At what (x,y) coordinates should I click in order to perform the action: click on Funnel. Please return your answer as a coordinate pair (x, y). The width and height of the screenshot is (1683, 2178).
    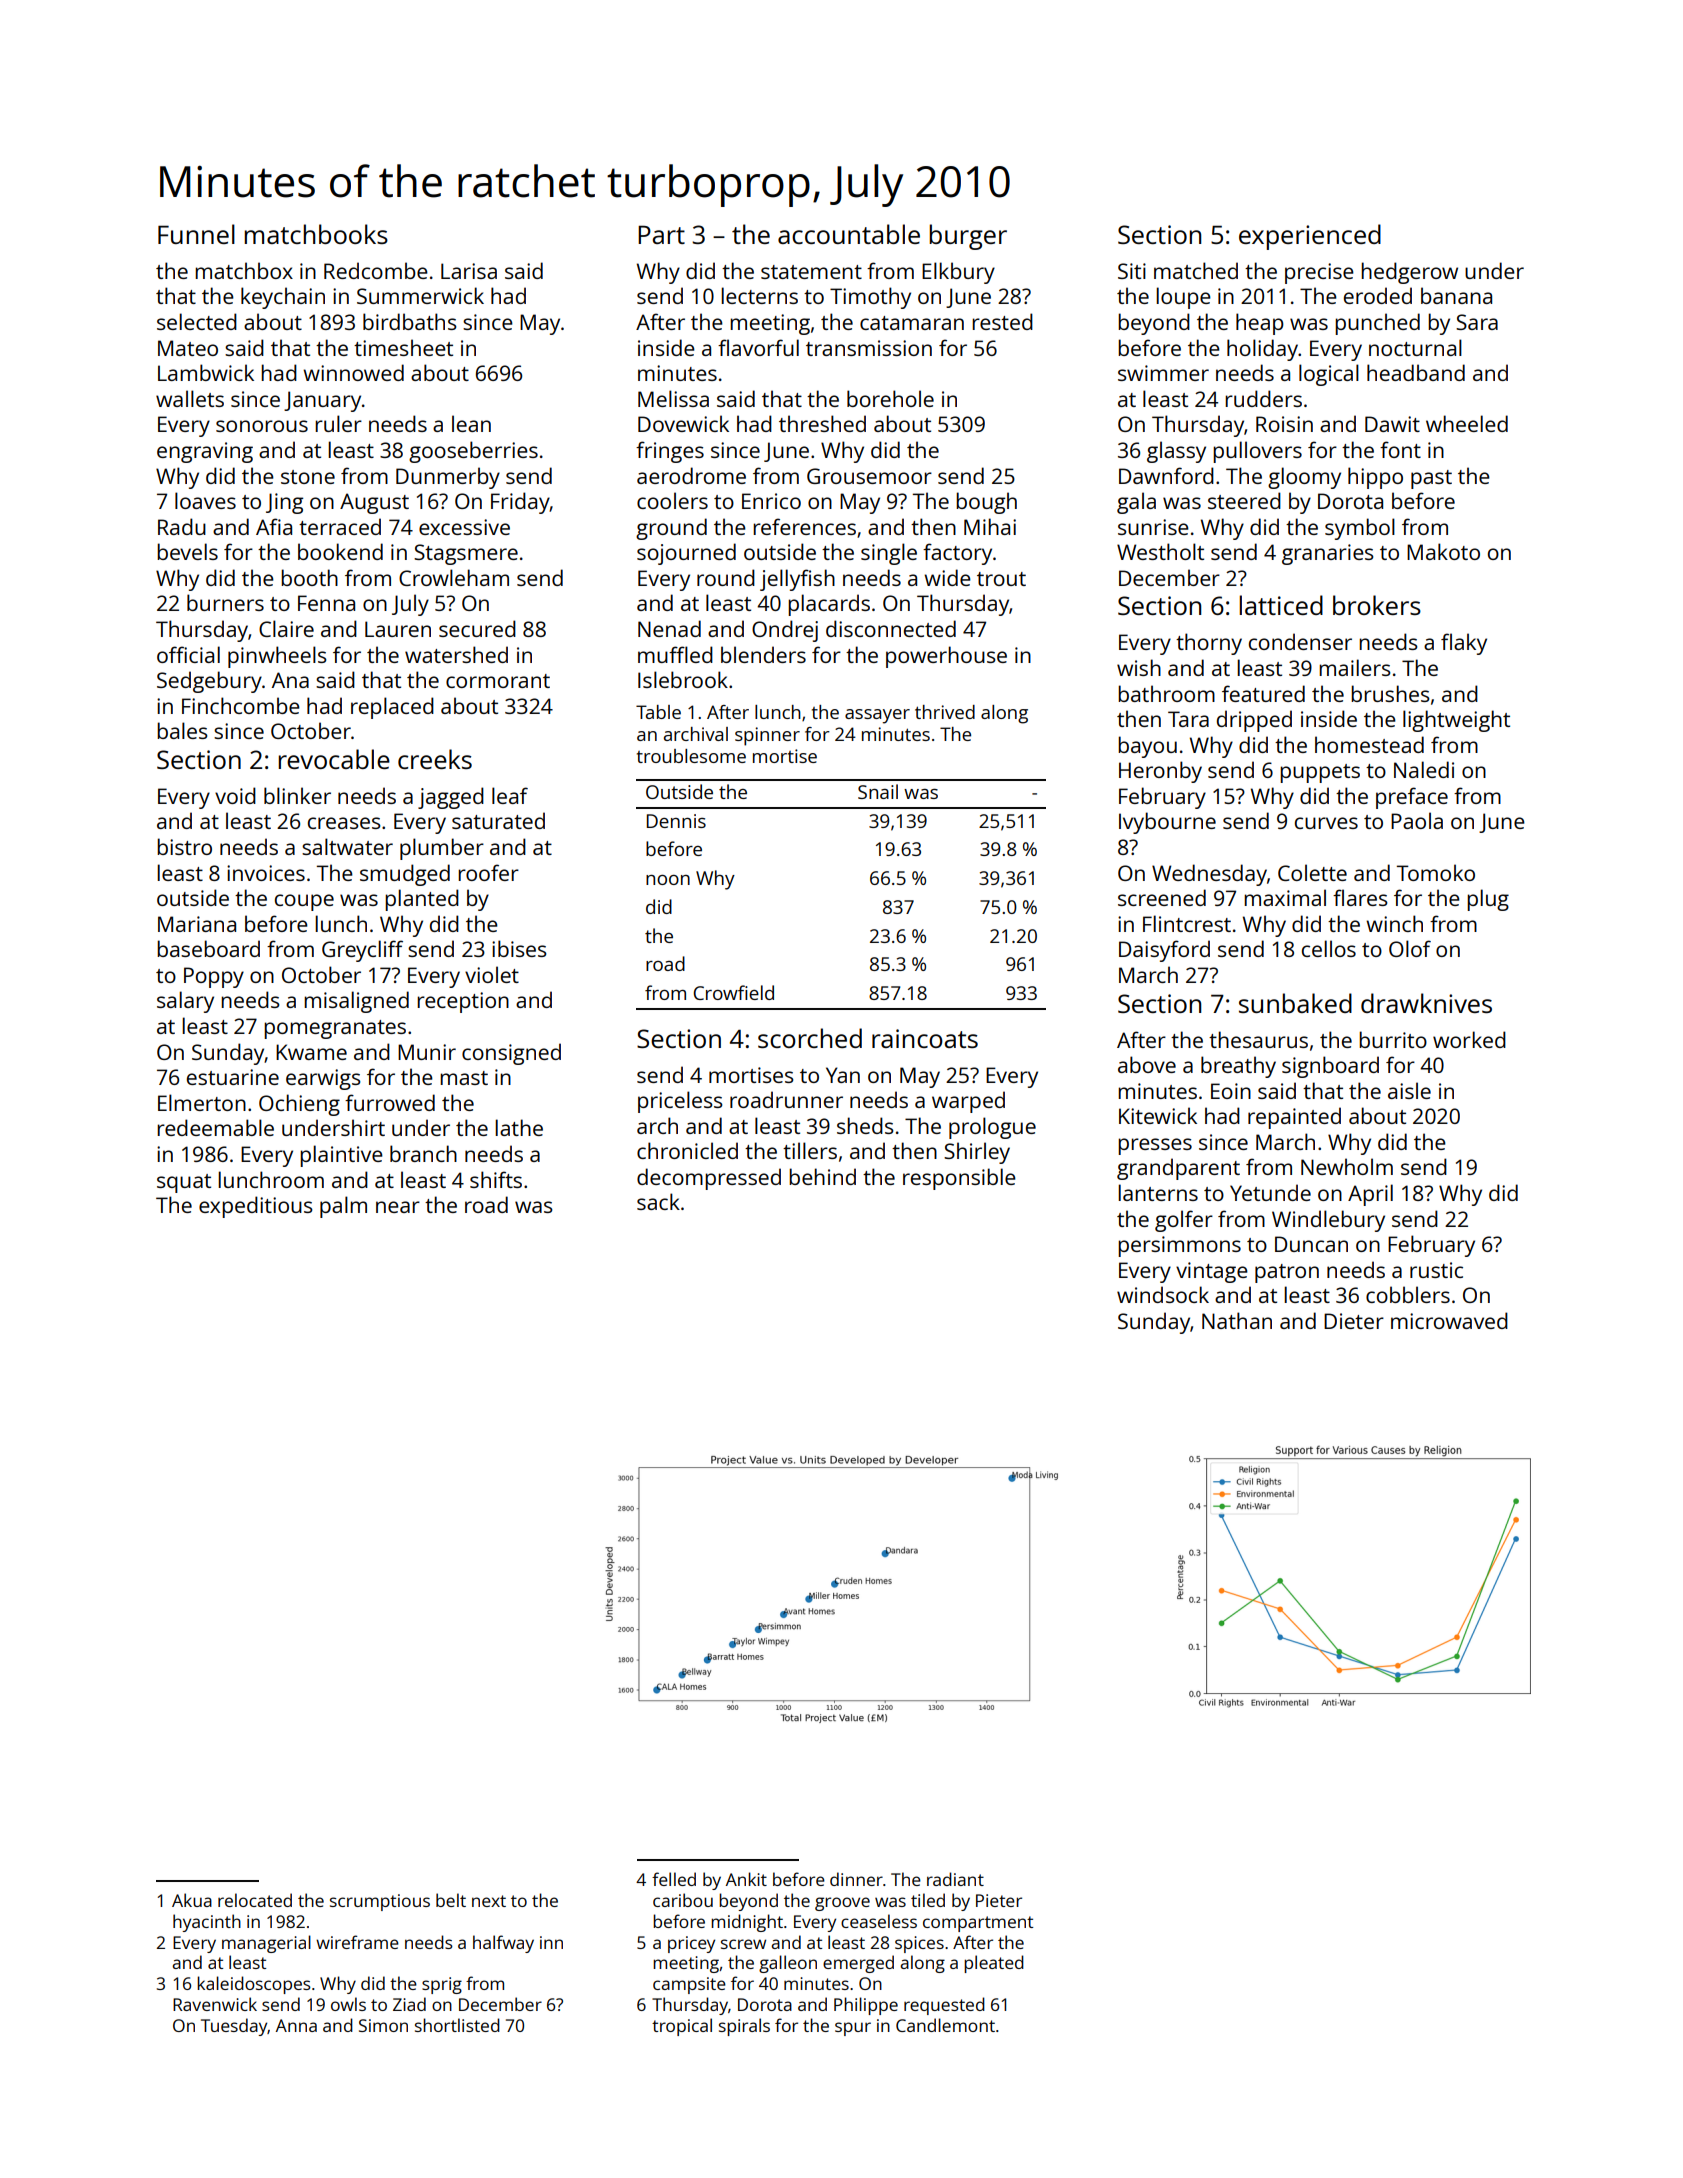
    Looking at the image, I should click on (196, 234).
